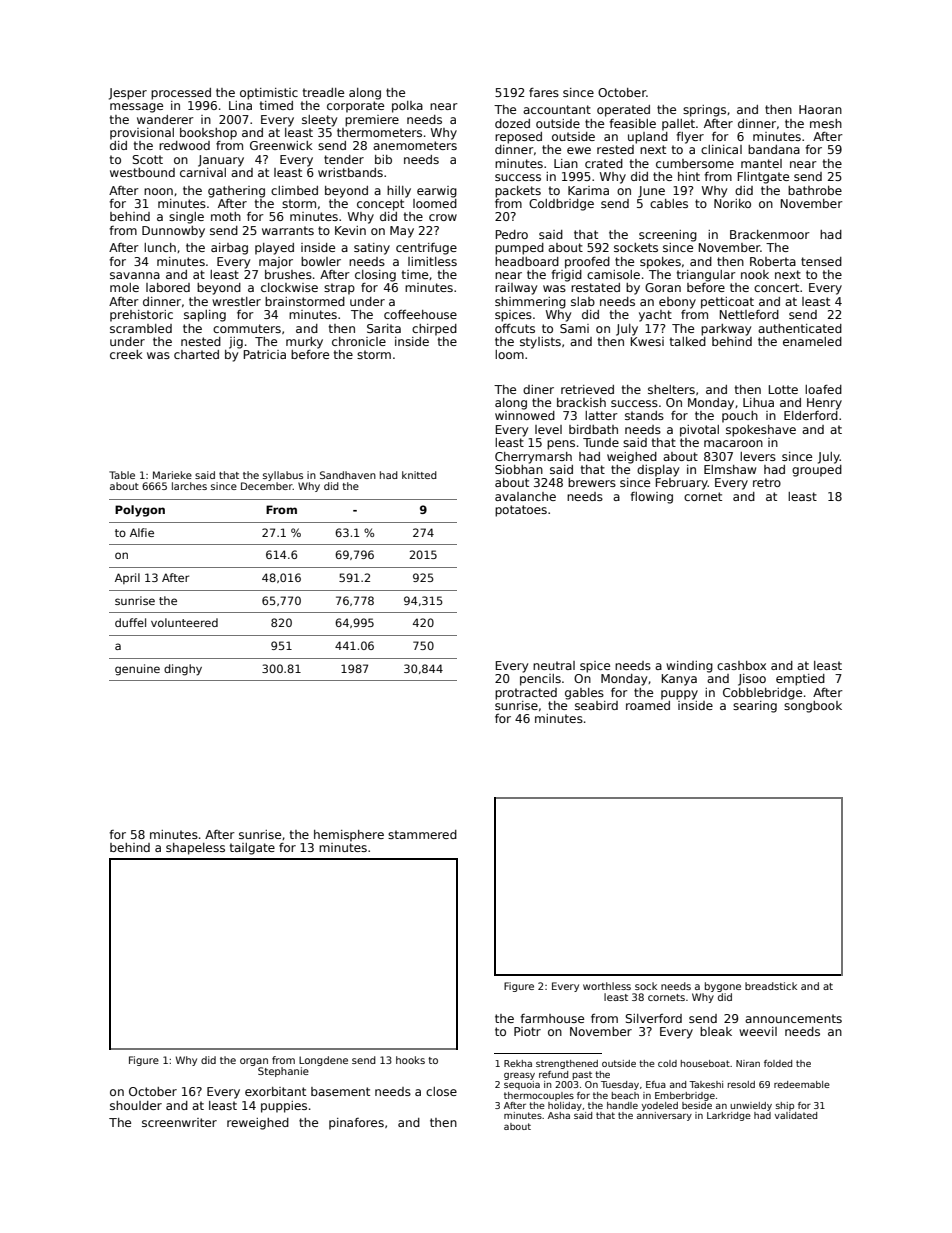  I want to click on processed, so click(181, 94).
